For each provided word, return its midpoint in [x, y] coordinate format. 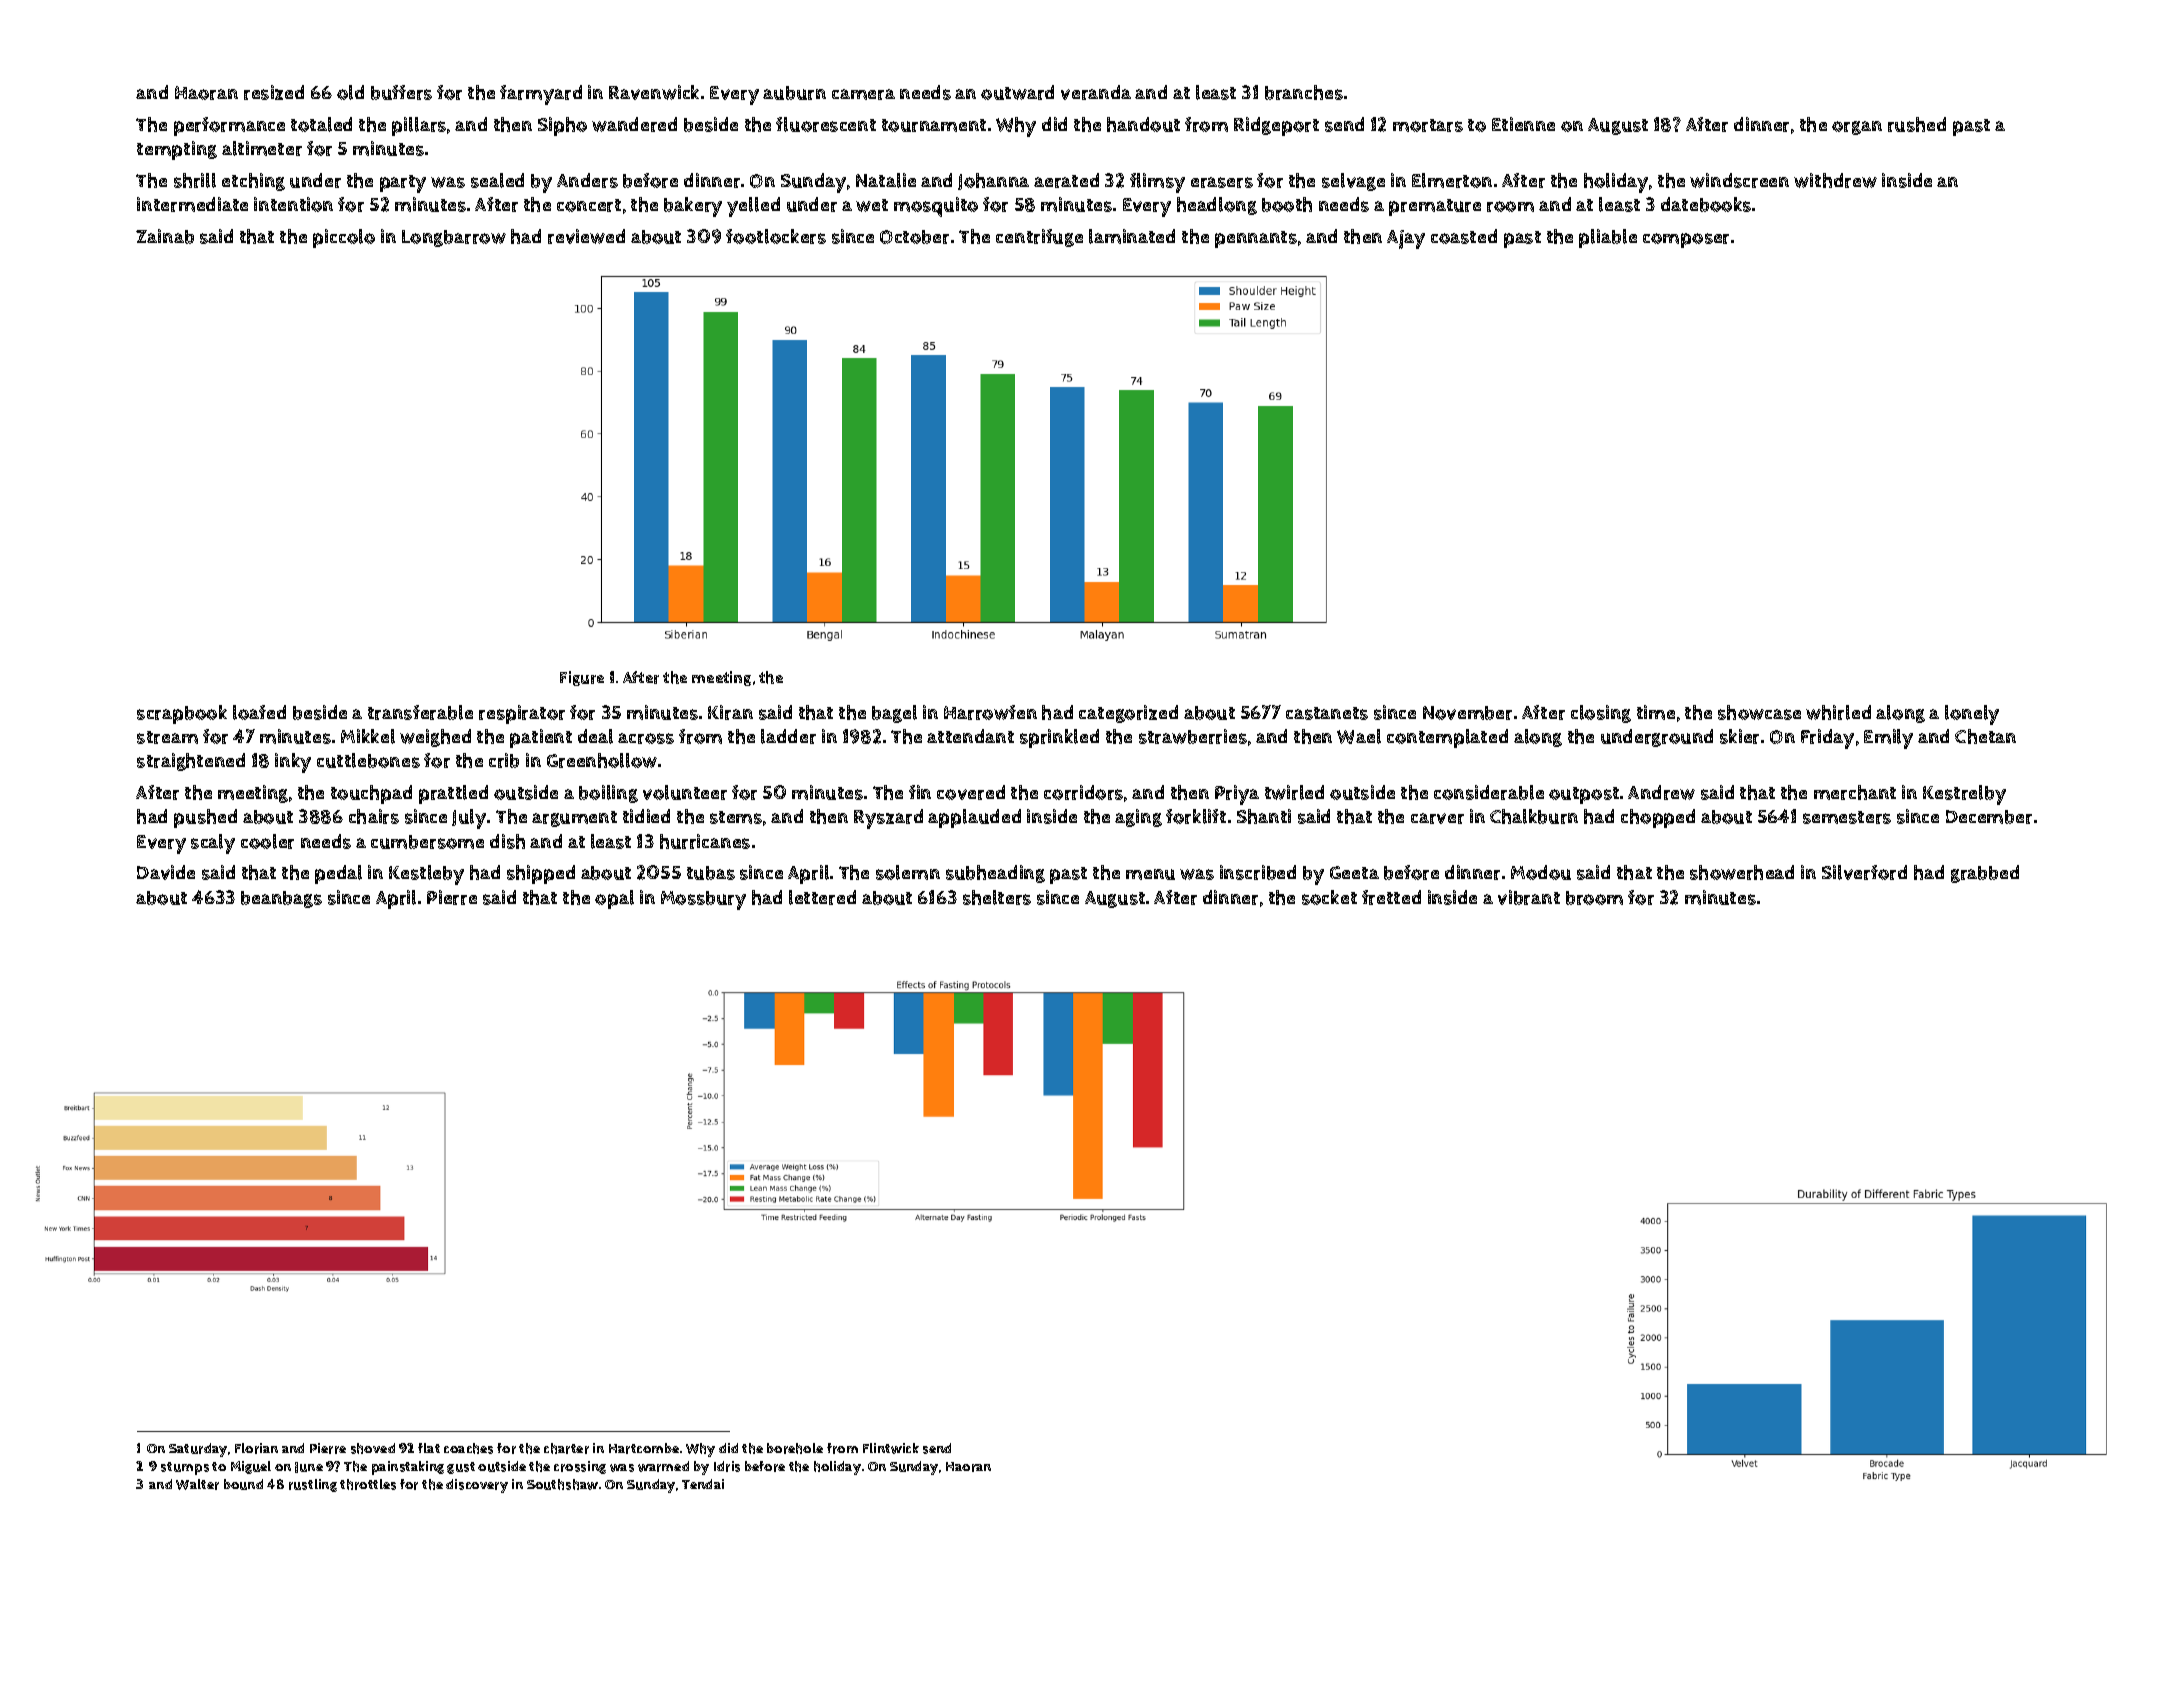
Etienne [1523, 124]
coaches [468, 1448]
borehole [795, 1448]
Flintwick [891, 1448]
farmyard [541, 95]
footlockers [776, 236]
